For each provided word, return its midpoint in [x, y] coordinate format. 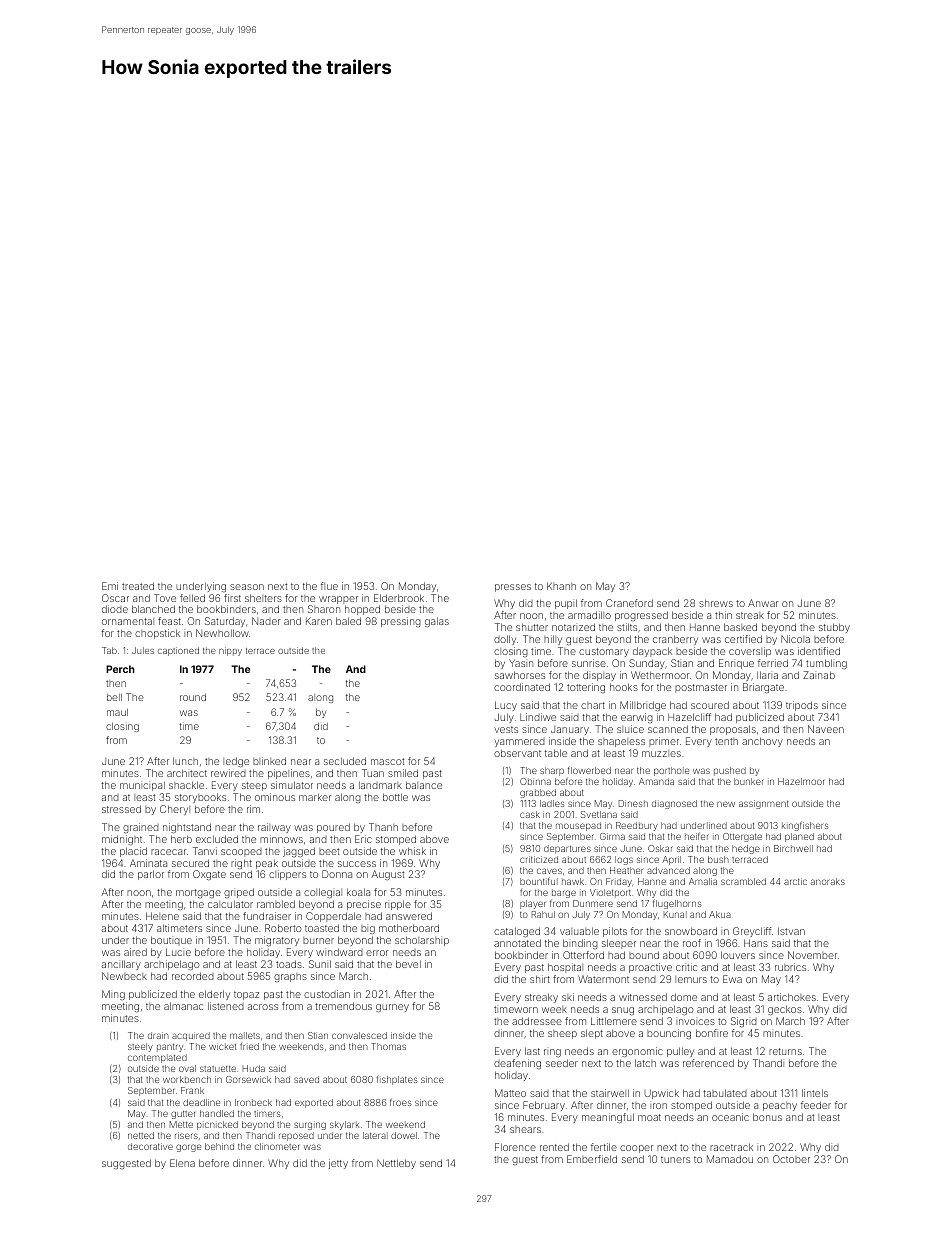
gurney [392, 1008]
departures [567, 849]
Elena [182, 1163]
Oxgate [209, 875]
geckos [785, 1010]
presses [513, 588]
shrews [716, 603]
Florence [515, 1147]
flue [329, 586]
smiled [403, 773]
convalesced [359, 1035]
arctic [795, 881]
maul [117, 712]
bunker [749, 781]
